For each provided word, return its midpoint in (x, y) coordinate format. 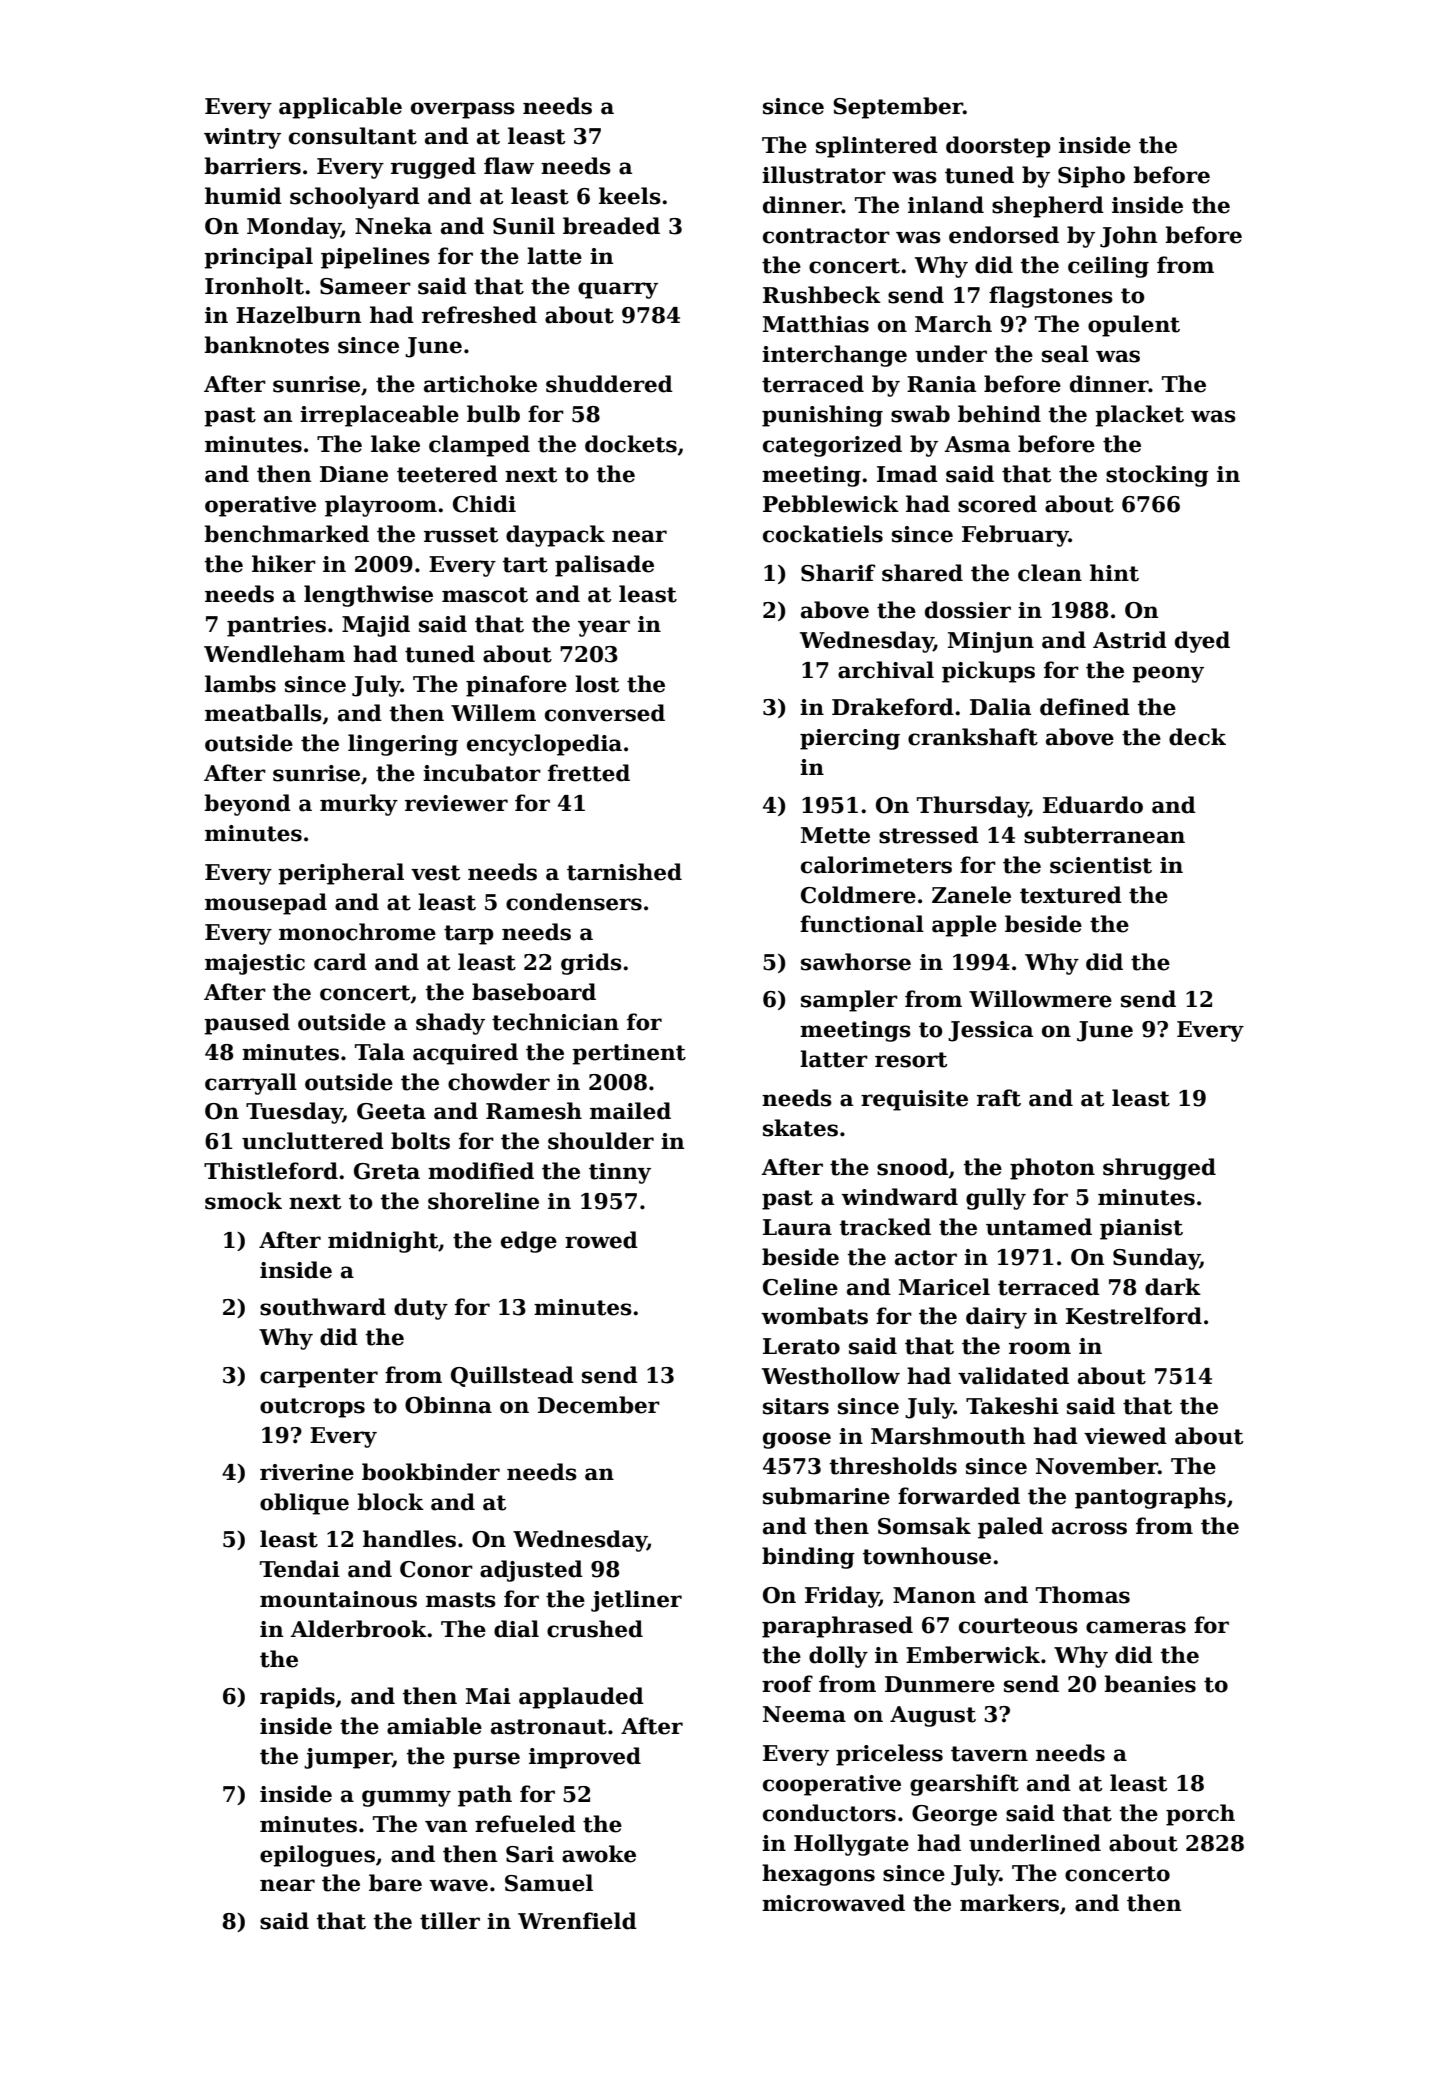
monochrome (357, 932)
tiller (450, 1921)
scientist (1101, 865)
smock (243, 1201)
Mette (835, 835)
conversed (605, 713)
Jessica (990, 1031)
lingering (403, 745)
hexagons (818, 1875)
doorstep (998, 147)
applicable (340, 108)
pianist (1141, 1229)
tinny (620, 1173)
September (898, 108)
